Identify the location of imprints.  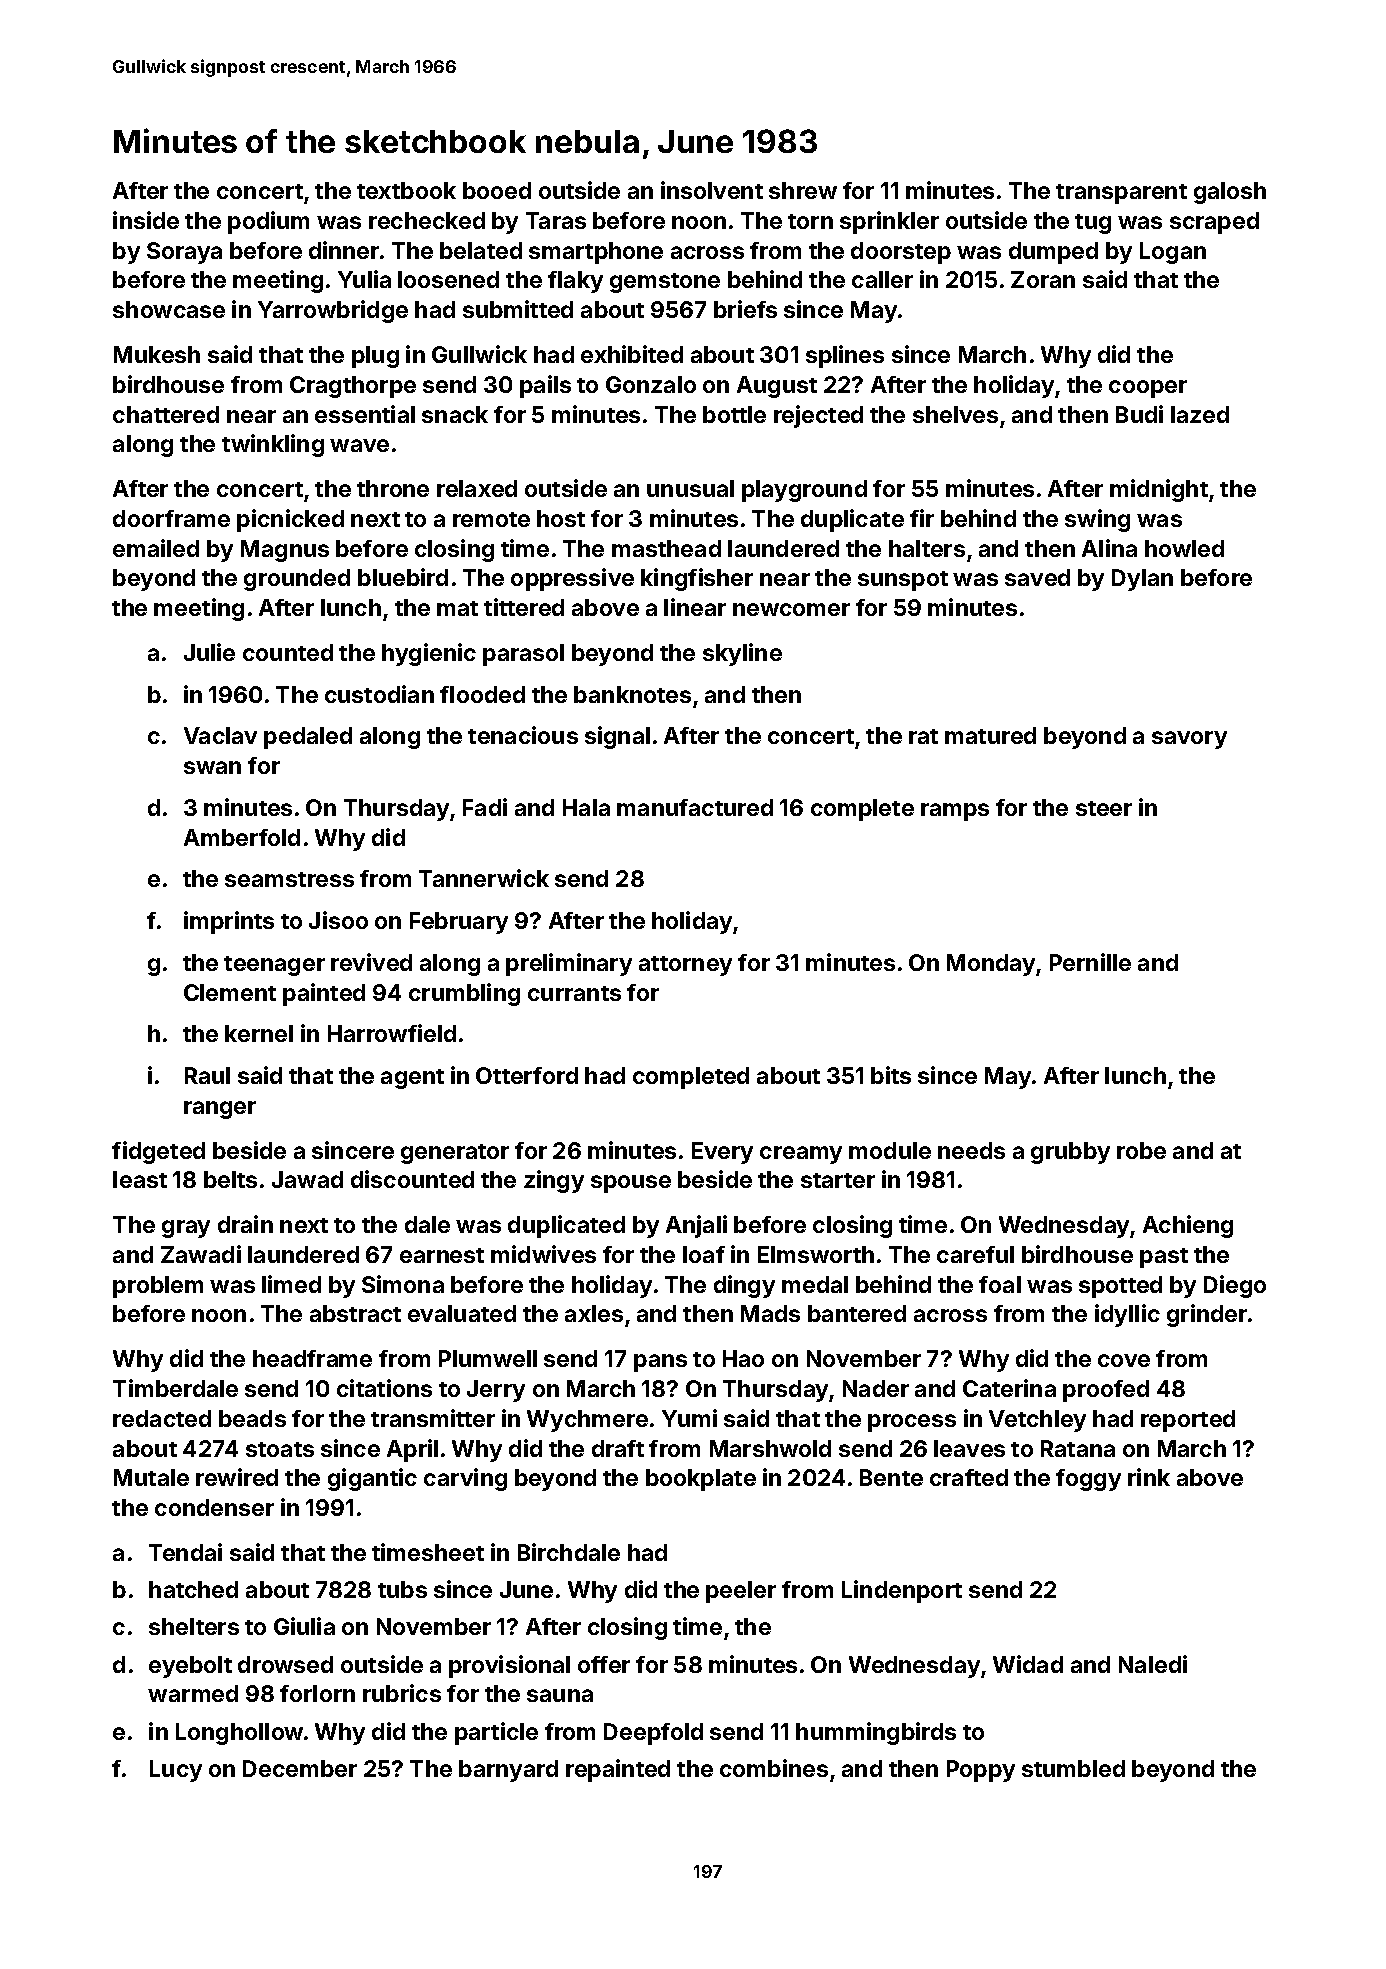
(229, 922).
